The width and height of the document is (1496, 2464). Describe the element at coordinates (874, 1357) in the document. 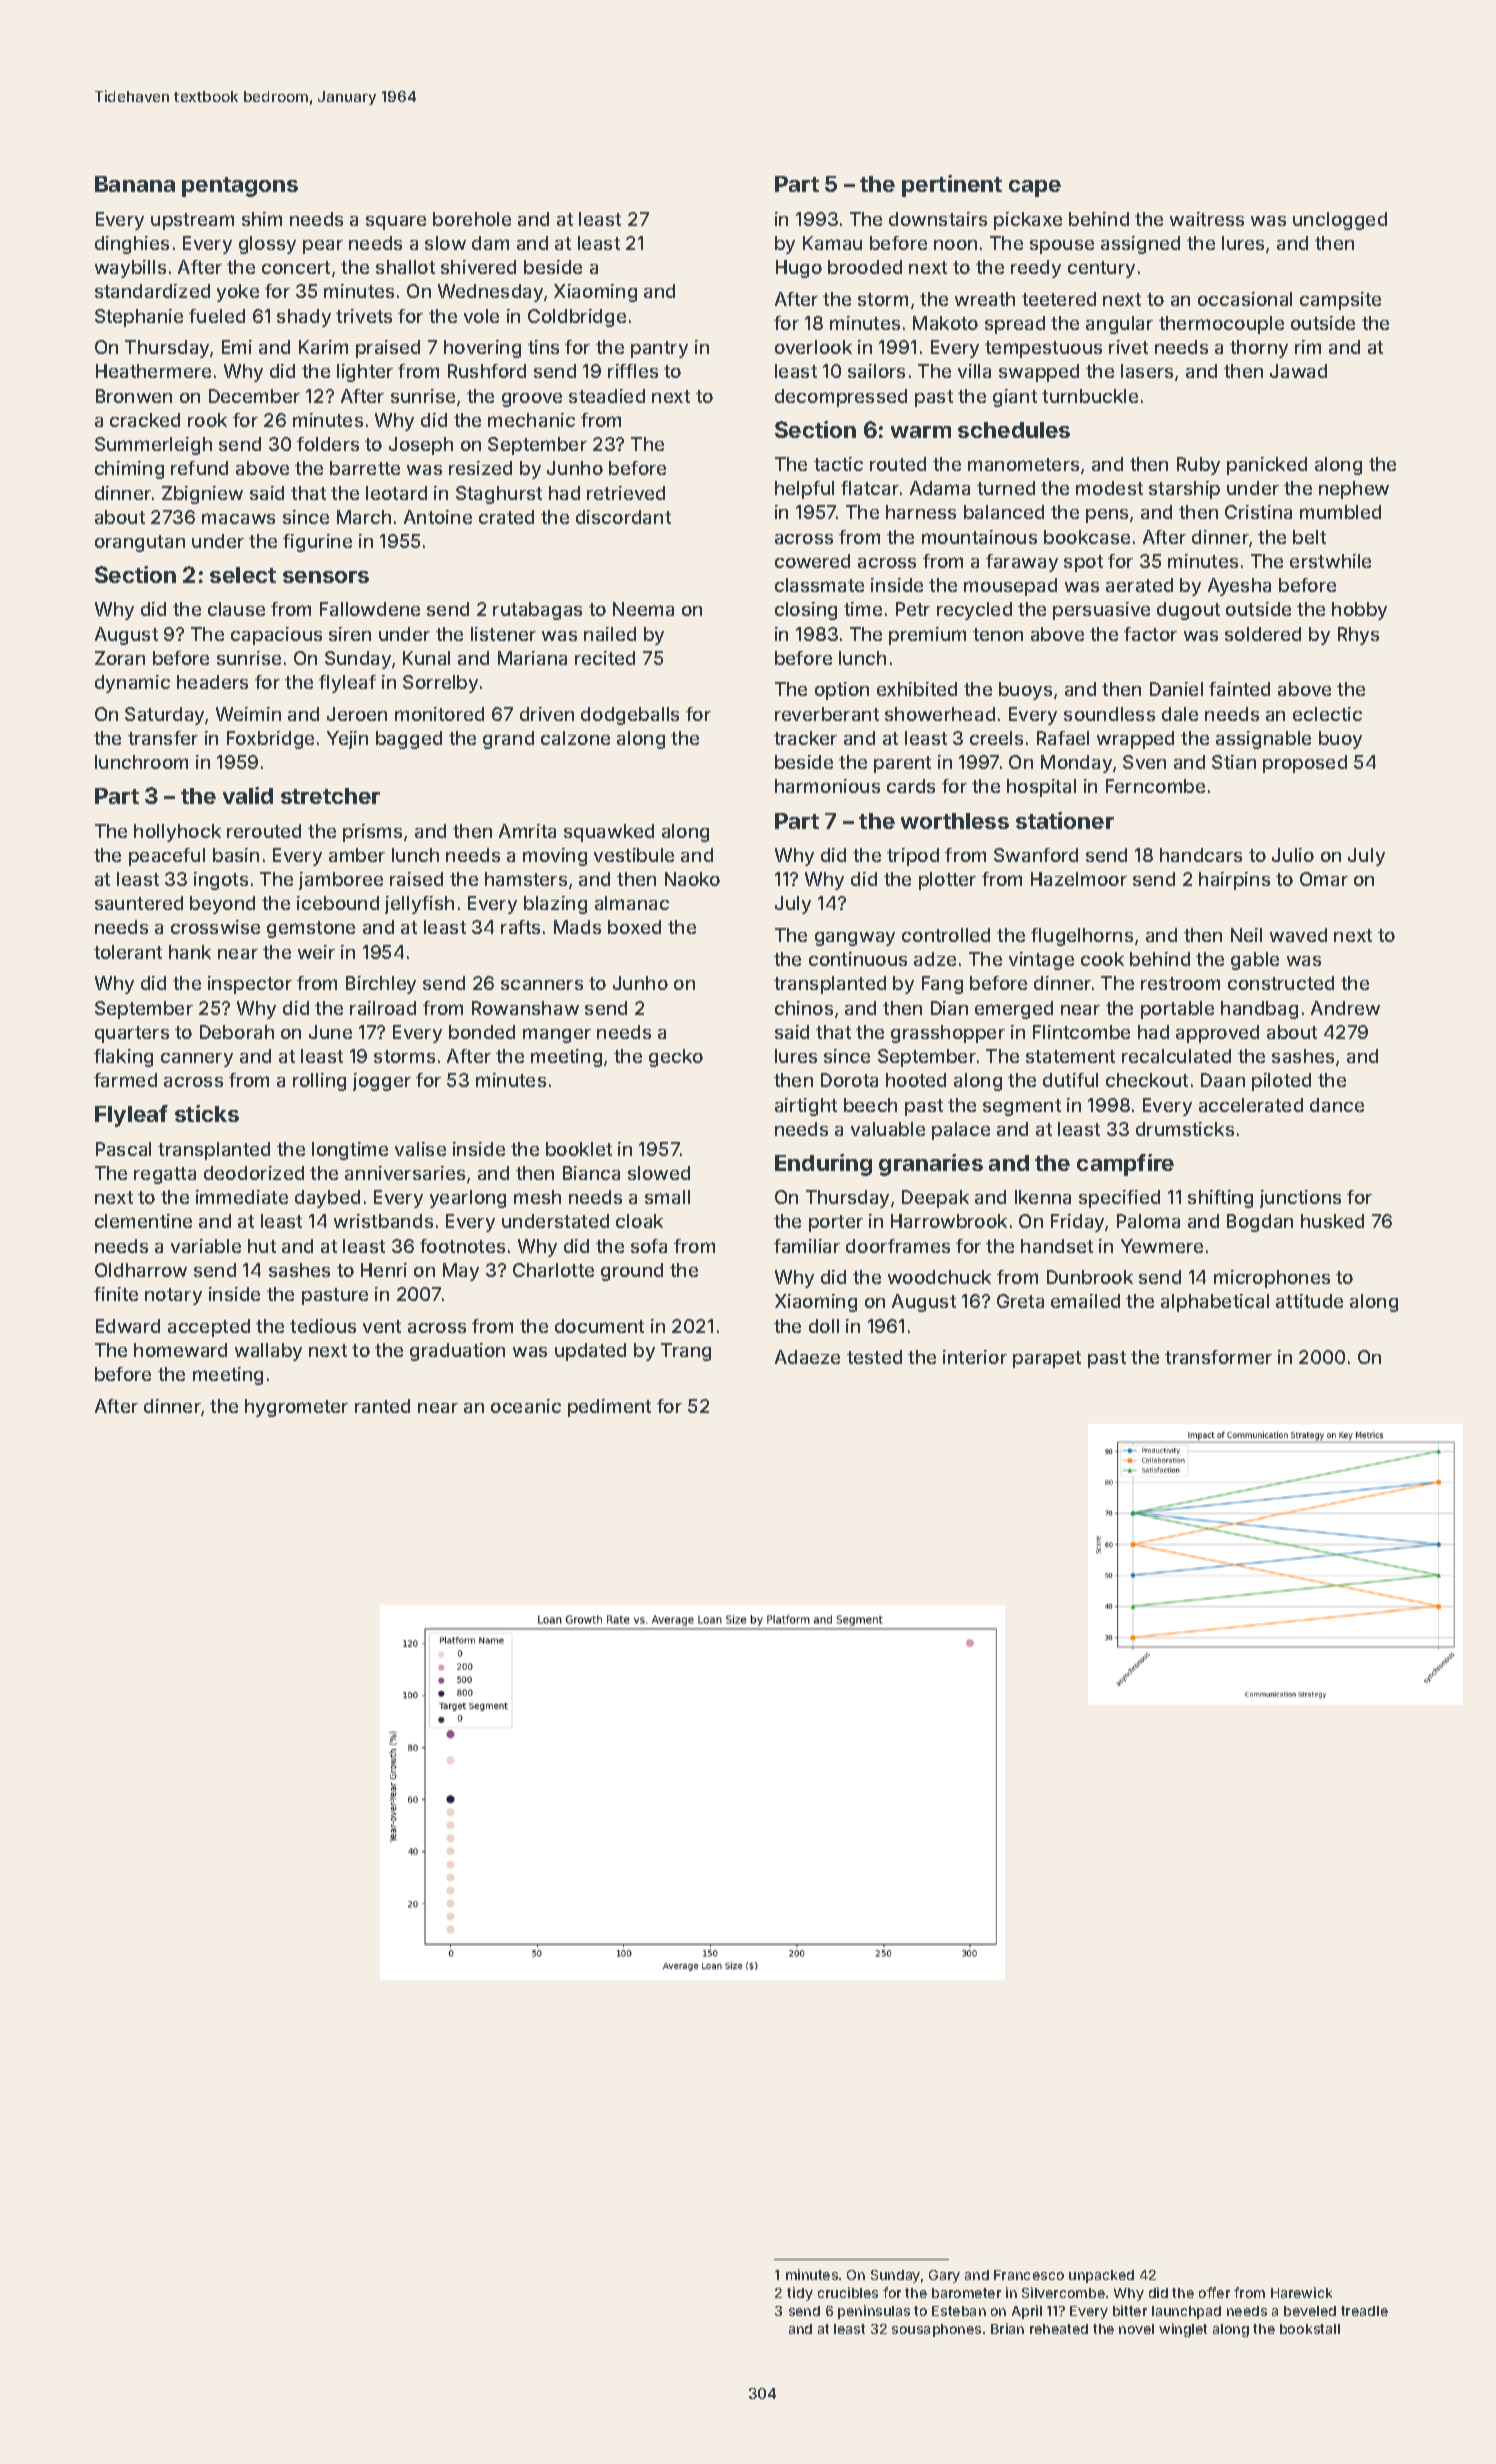

I see `tested` at that location.
